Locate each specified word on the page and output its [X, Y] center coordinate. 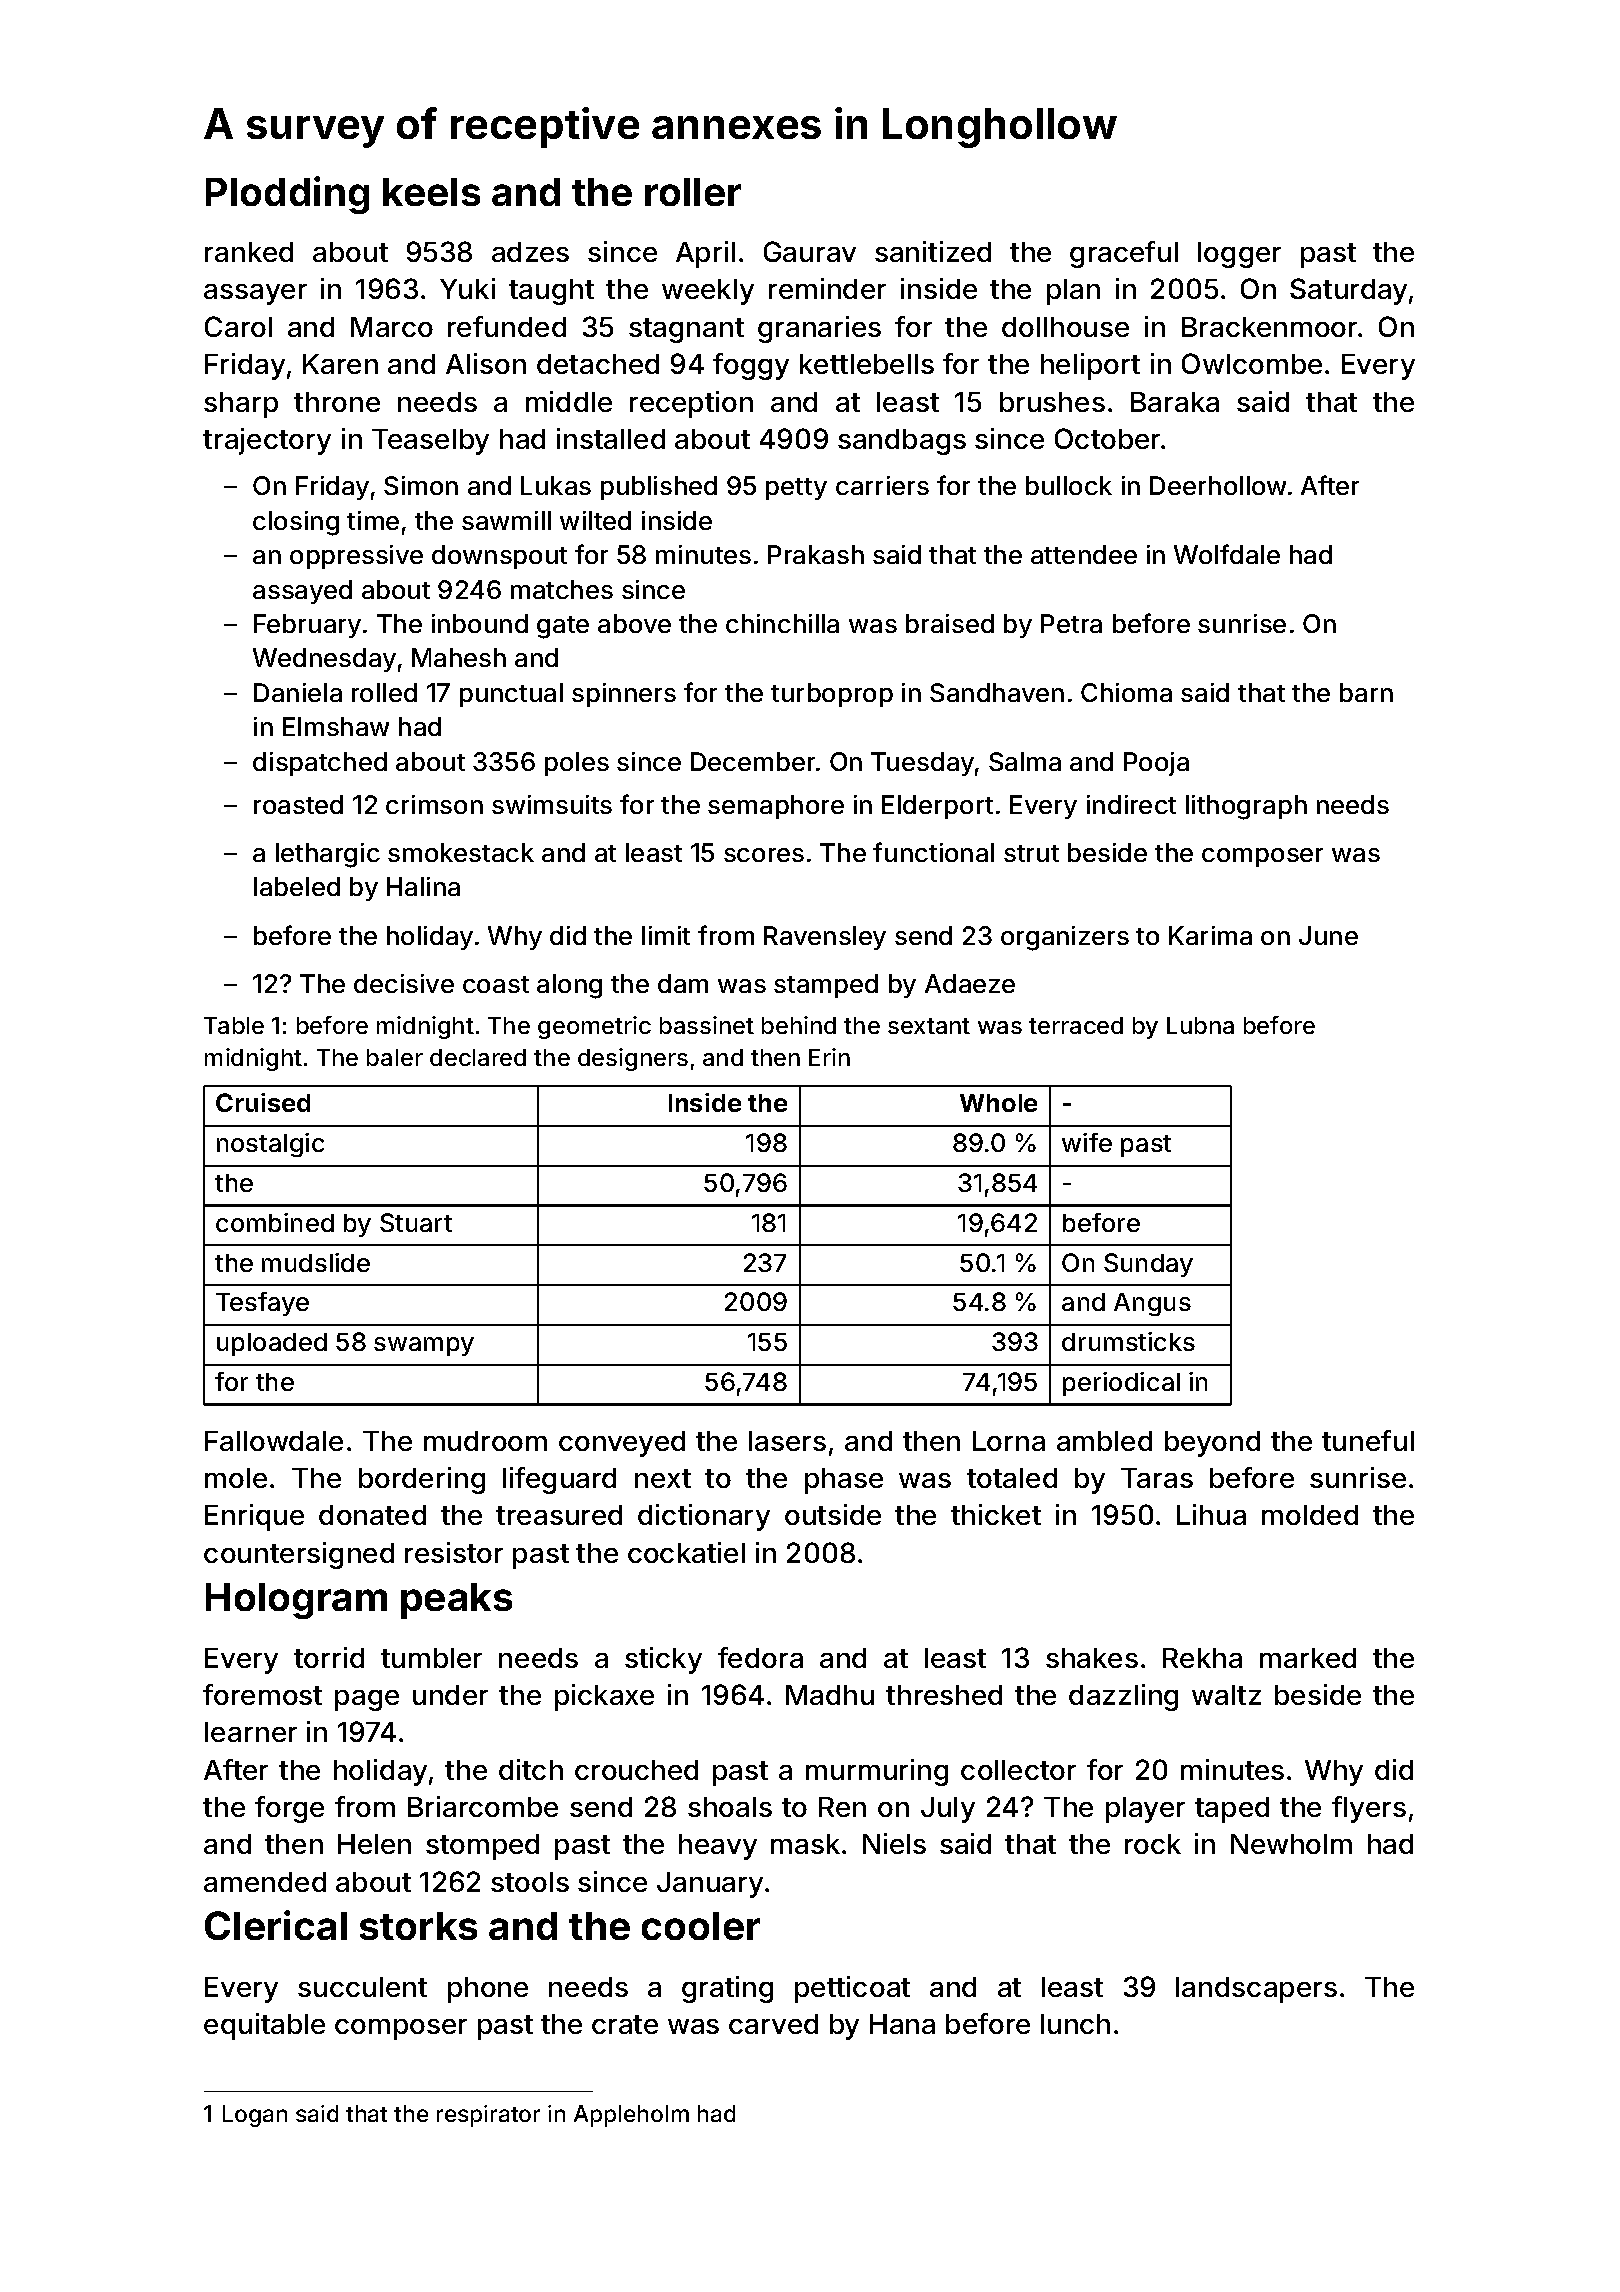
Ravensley [825, 938]
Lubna [1200, 1025]
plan [1073, 292]
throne [337, 402]
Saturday [1348, 291]
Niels [894, 1843]
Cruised [263, 1102]
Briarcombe [483, 1806]
